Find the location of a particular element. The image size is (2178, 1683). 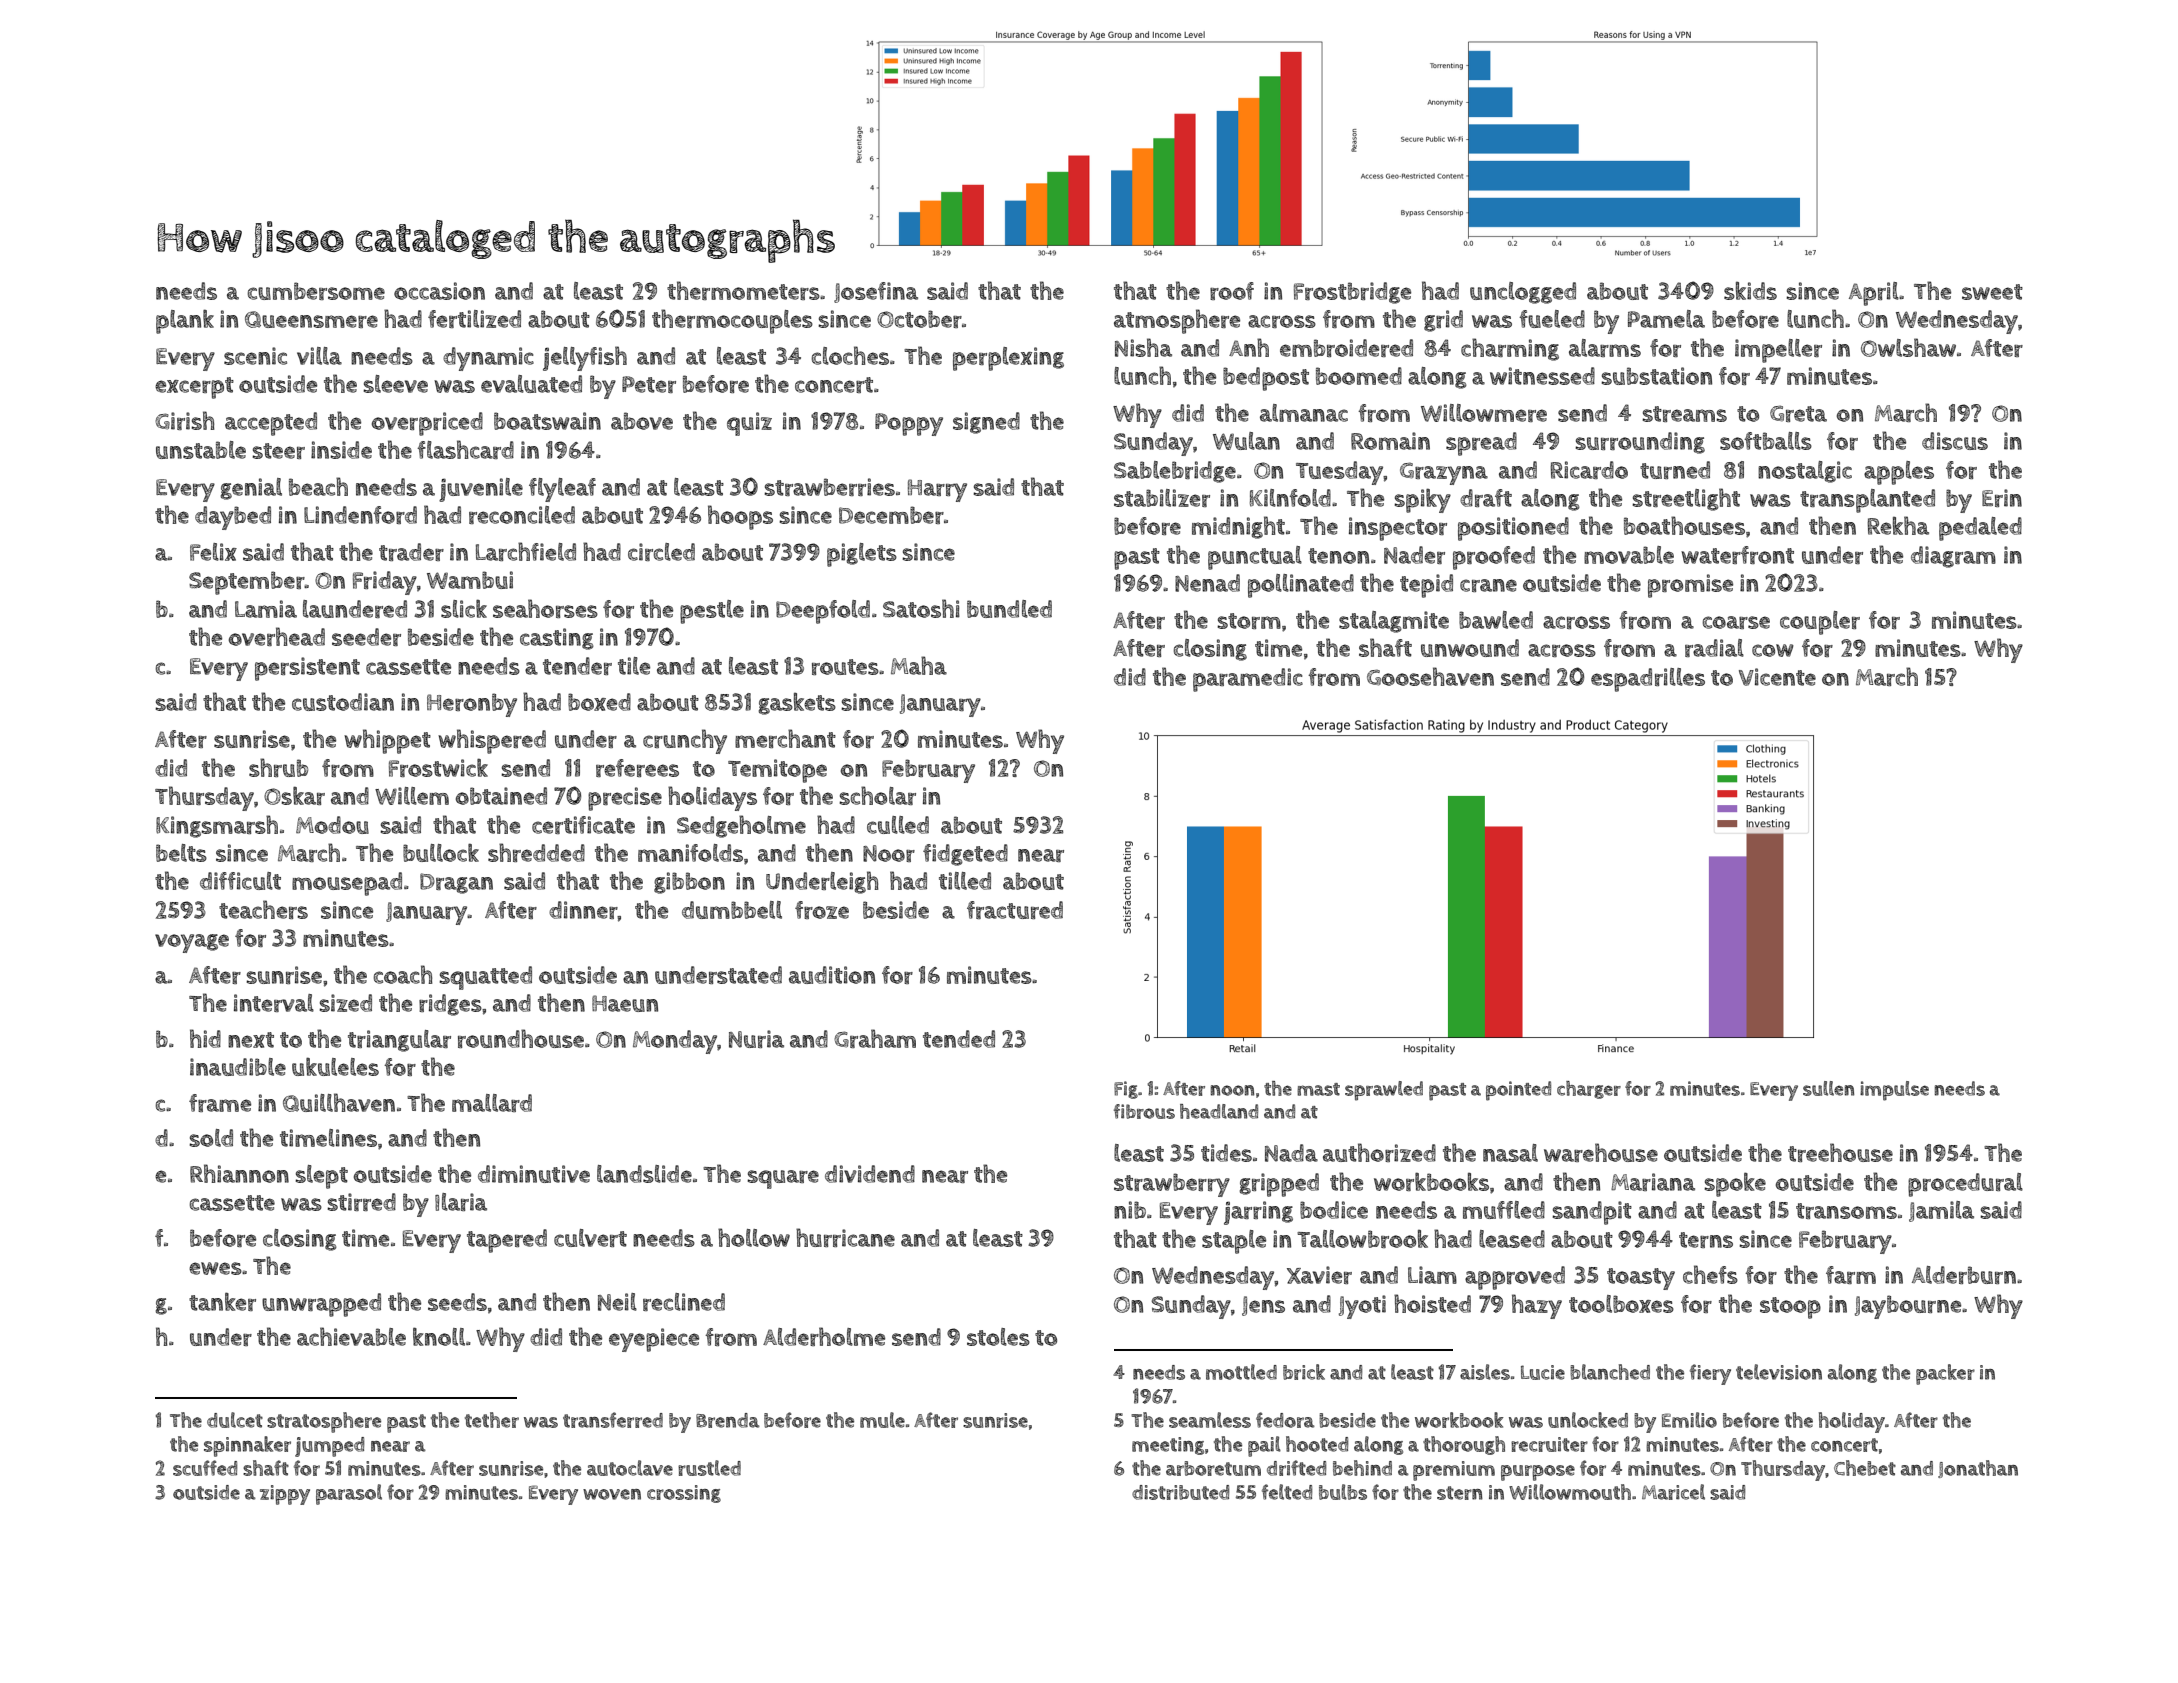

Willem is located at coordinates (412, 796).
